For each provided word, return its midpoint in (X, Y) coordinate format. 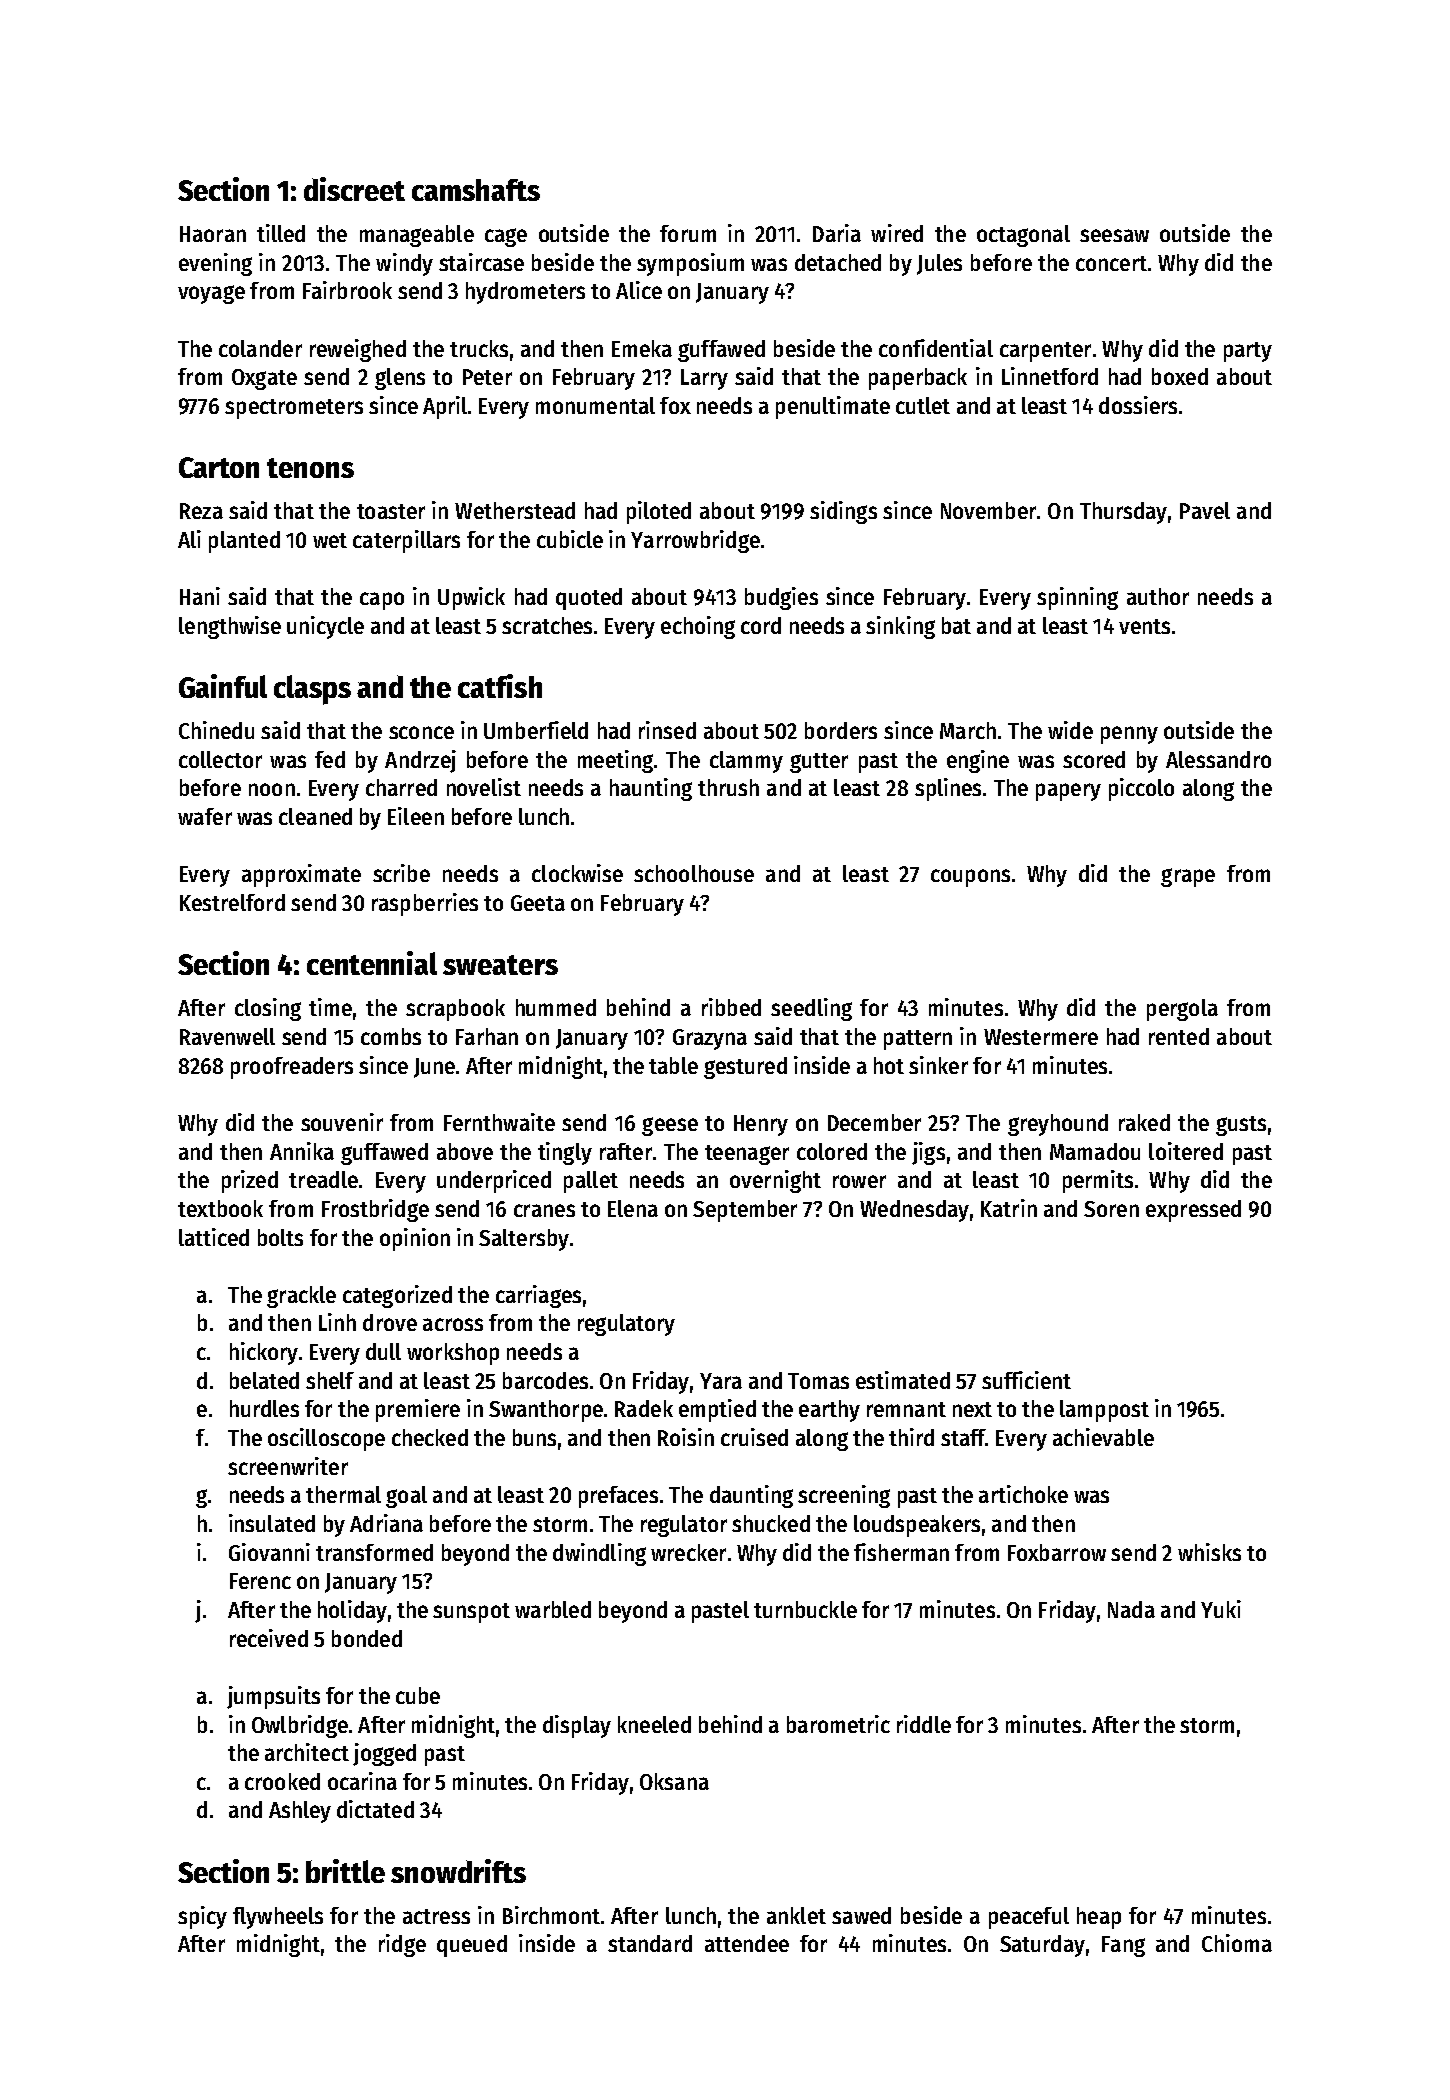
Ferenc (260, 1581)
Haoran (213, 234)
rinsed (667, 730)
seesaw (1114, 235)
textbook (220, 1208)
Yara (721, 1381)
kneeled (654, 1724)
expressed (1193, 1211)
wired (897, 233)
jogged (384, 1754)
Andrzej (420, 761)
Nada (1131, 1609)
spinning (1077, 598)
